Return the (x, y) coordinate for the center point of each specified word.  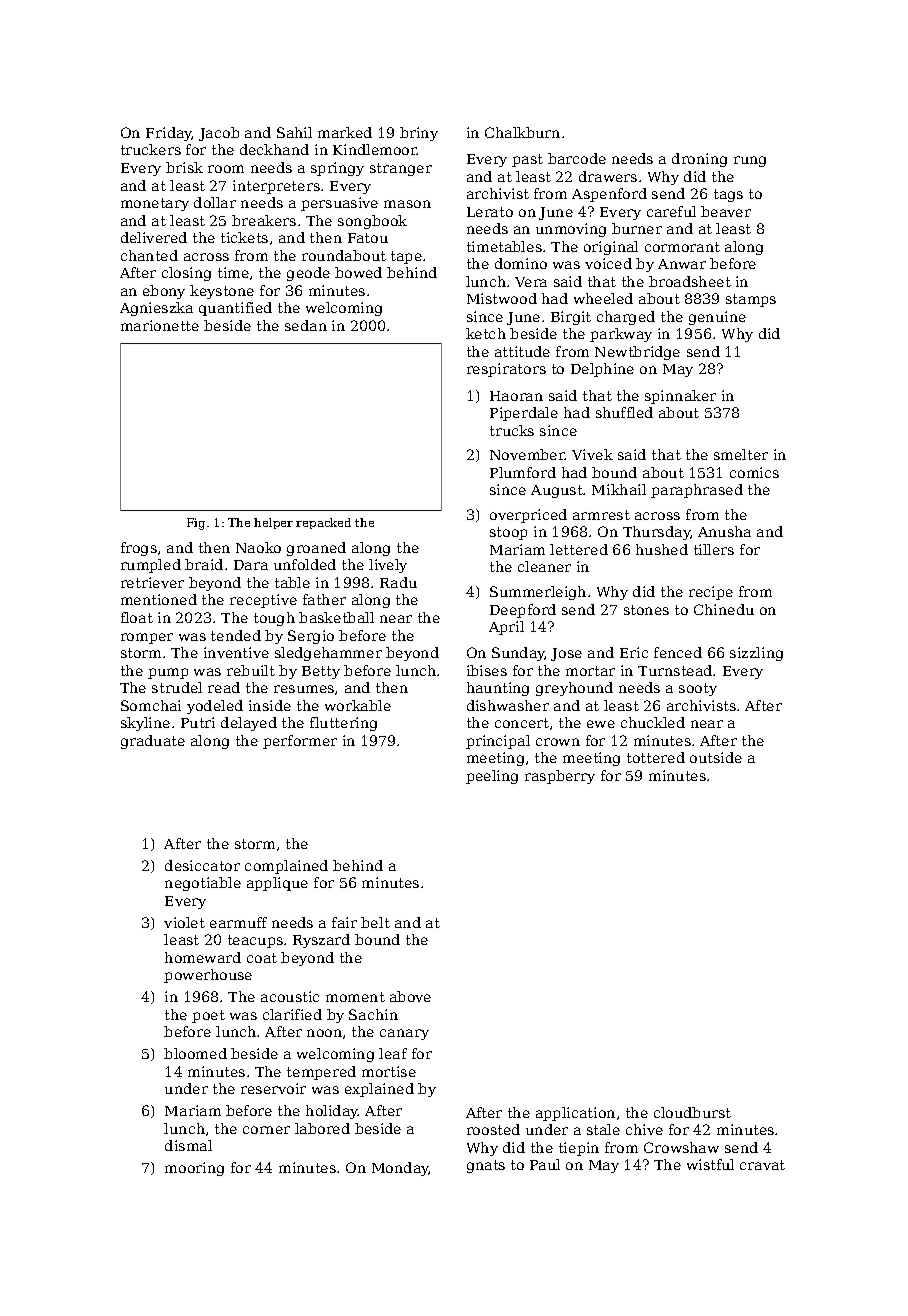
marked (345, 132)
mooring (194, 1169)
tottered (656, 757)
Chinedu (724, 609)
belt (375, 922)
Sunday (518, 654)
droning (699, 160)
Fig (196, 524)
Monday (400, 1169)
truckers (151, 149)
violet (184, 922)
